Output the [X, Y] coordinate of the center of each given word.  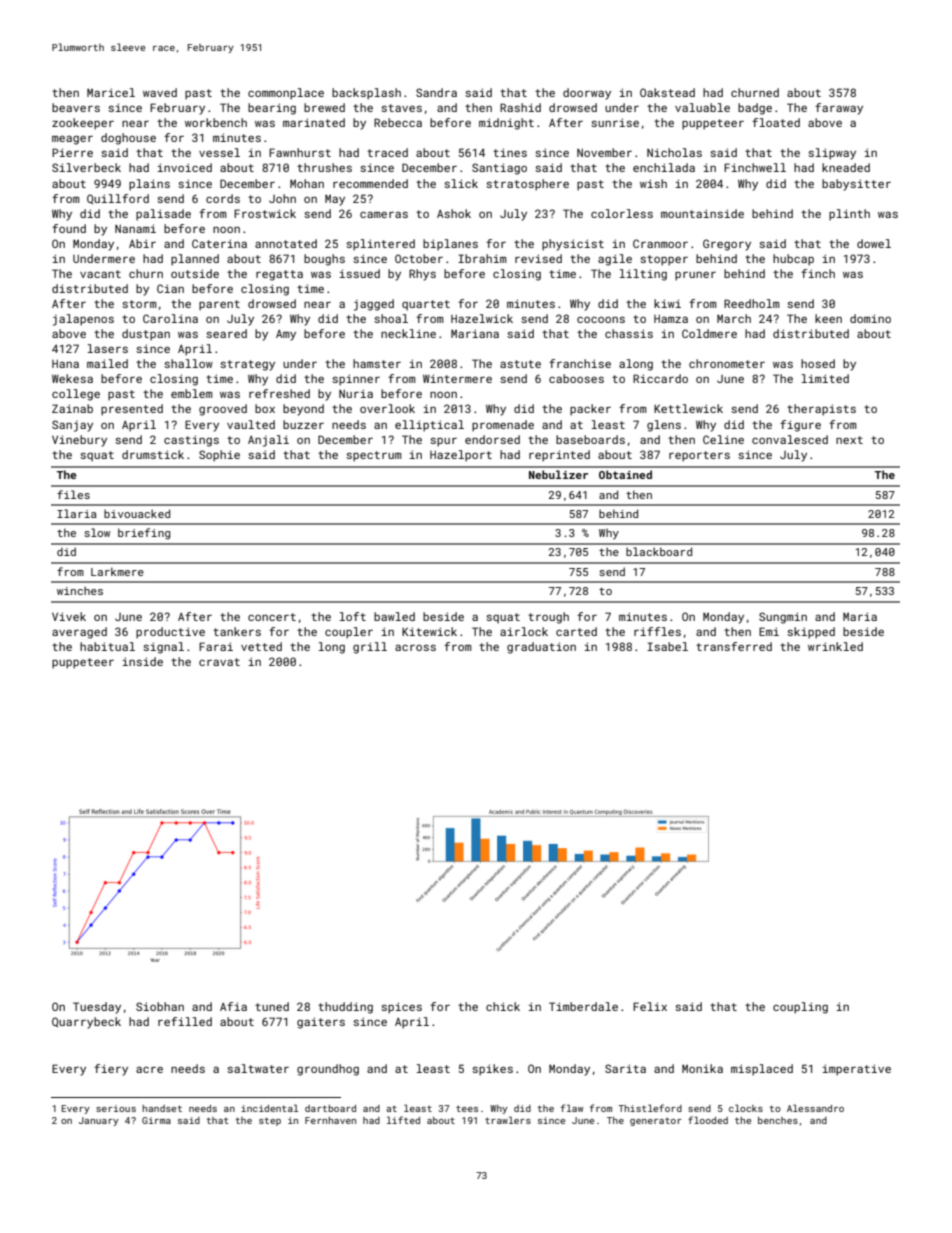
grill [370, 648]
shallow [188, 363]
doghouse [128, 139]
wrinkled [835, 646]
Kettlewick [688, 408]
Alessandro [815, 1108]
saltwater [258, 1068]
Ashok [454, 213]
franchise [580, 363]
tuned [272, 1006]
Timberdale [583, 1006]
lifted [403, 1120]
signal [163, 648]
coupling [800, 1008]
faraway [839, 109]
